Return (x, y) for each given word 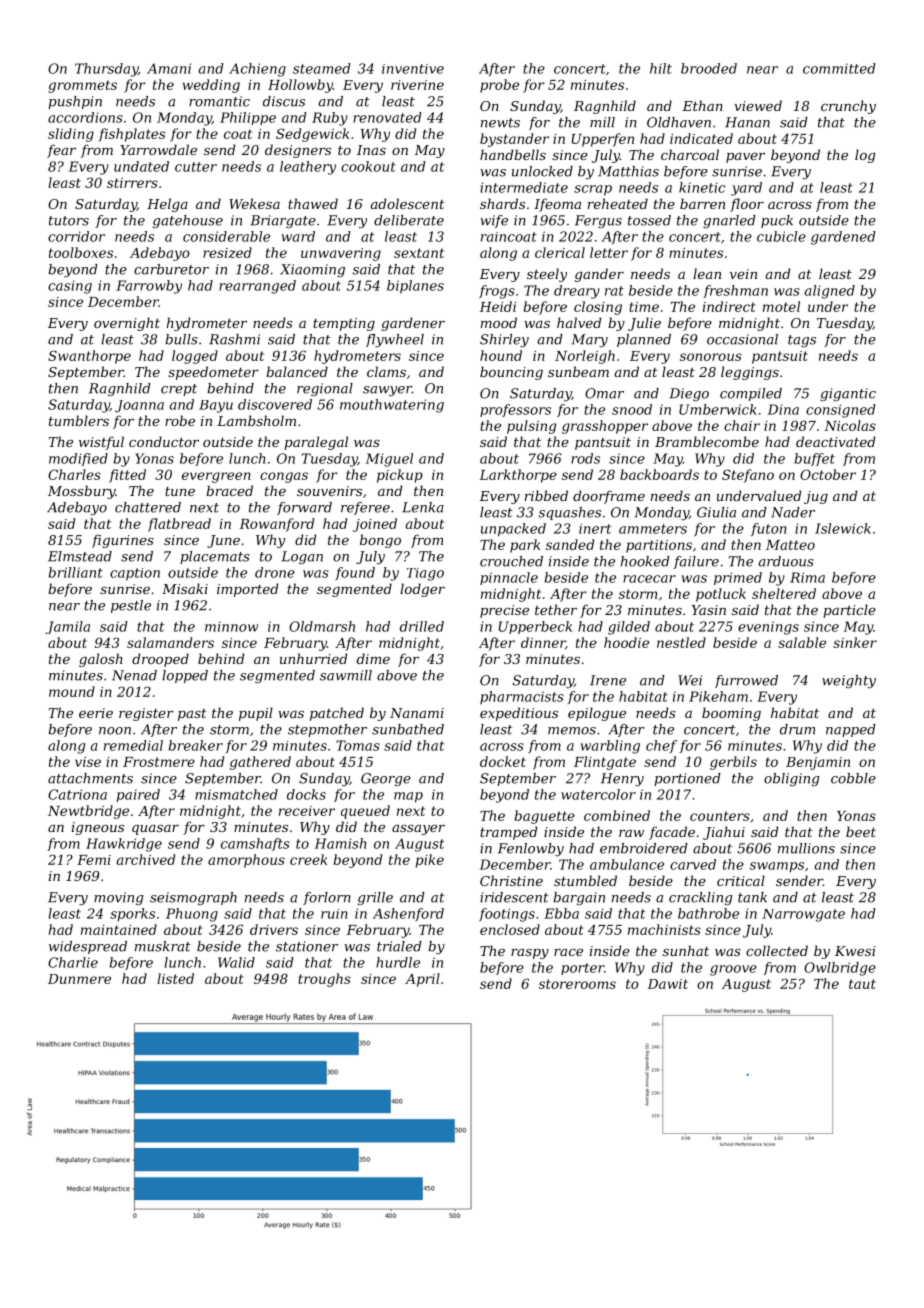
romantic (219, 101)
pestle (131, 606)
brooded (709, 68)
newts (500, 123)
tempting (344, 324)
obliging (791, 779)
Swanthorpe (89, 357)
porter (582, 969)
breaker (196, 745)
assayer (418, 830)
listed (175, 978)
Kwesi (855, 951)
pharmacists (522, 697)
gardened (843, 238)
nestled (681, 642)
